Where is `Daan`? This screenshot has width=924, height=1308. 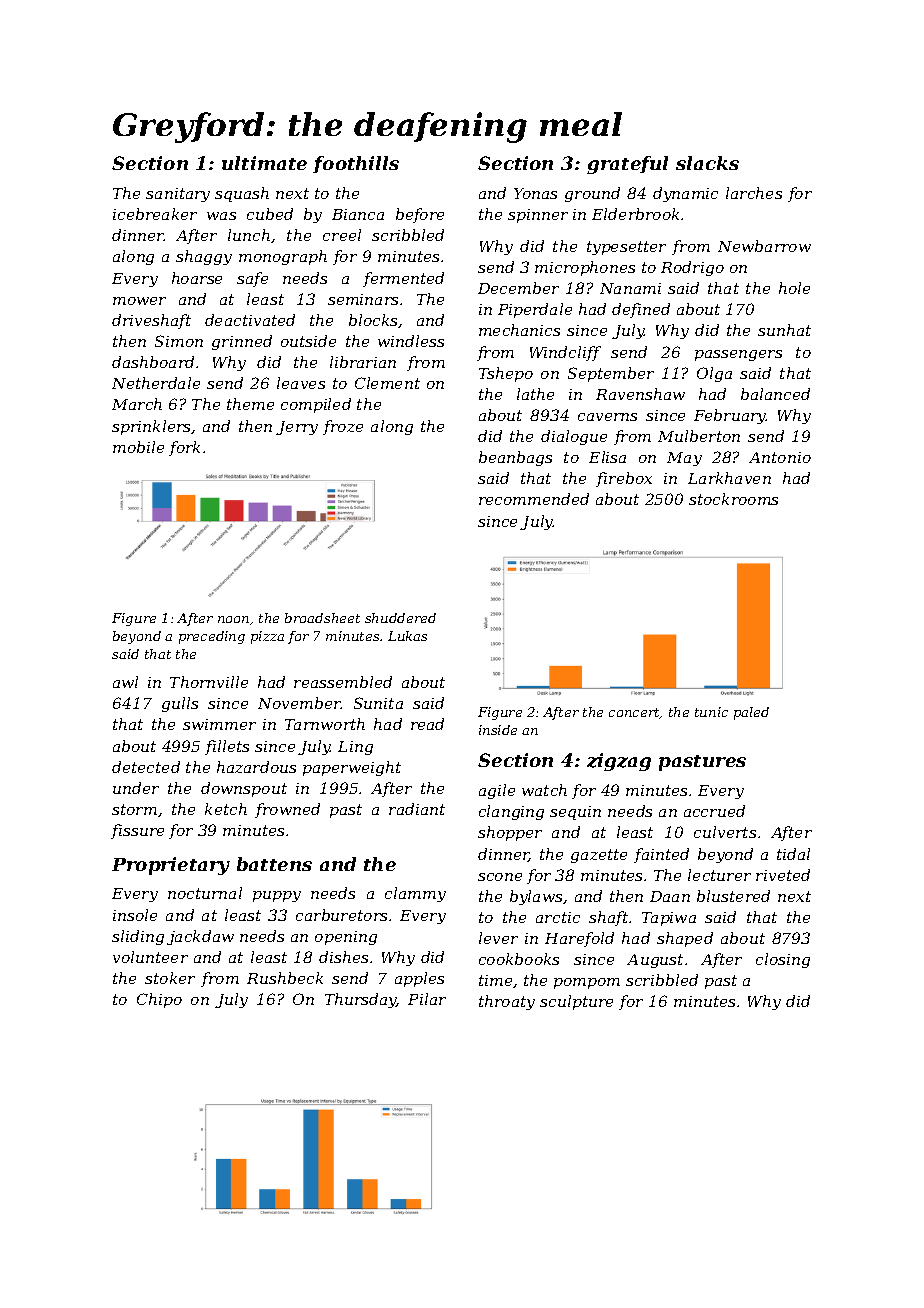
Daan is located at coordinates (670, 896).
